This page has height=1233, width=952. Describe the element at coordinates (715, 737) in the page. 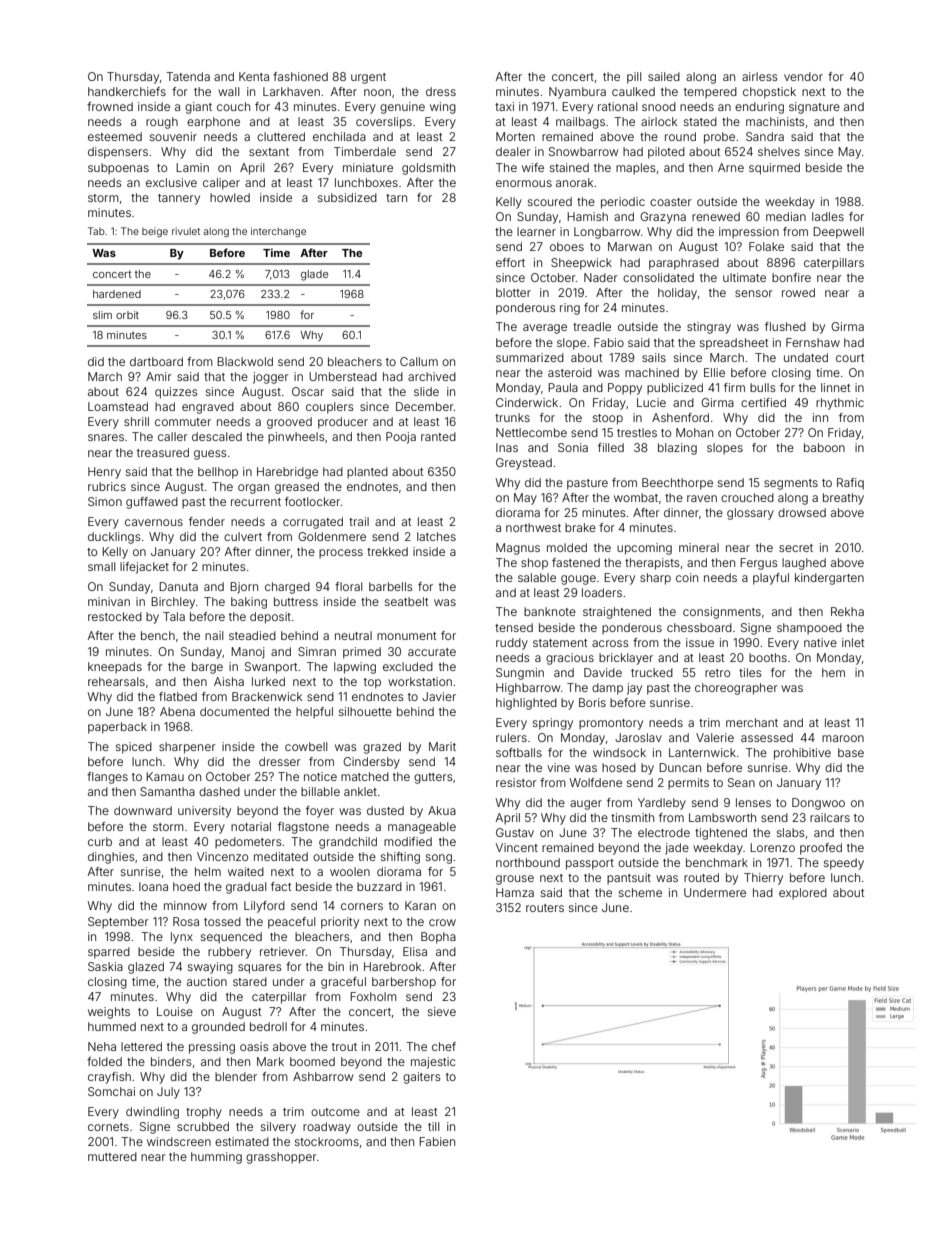

I see `Valerie` at that location.
